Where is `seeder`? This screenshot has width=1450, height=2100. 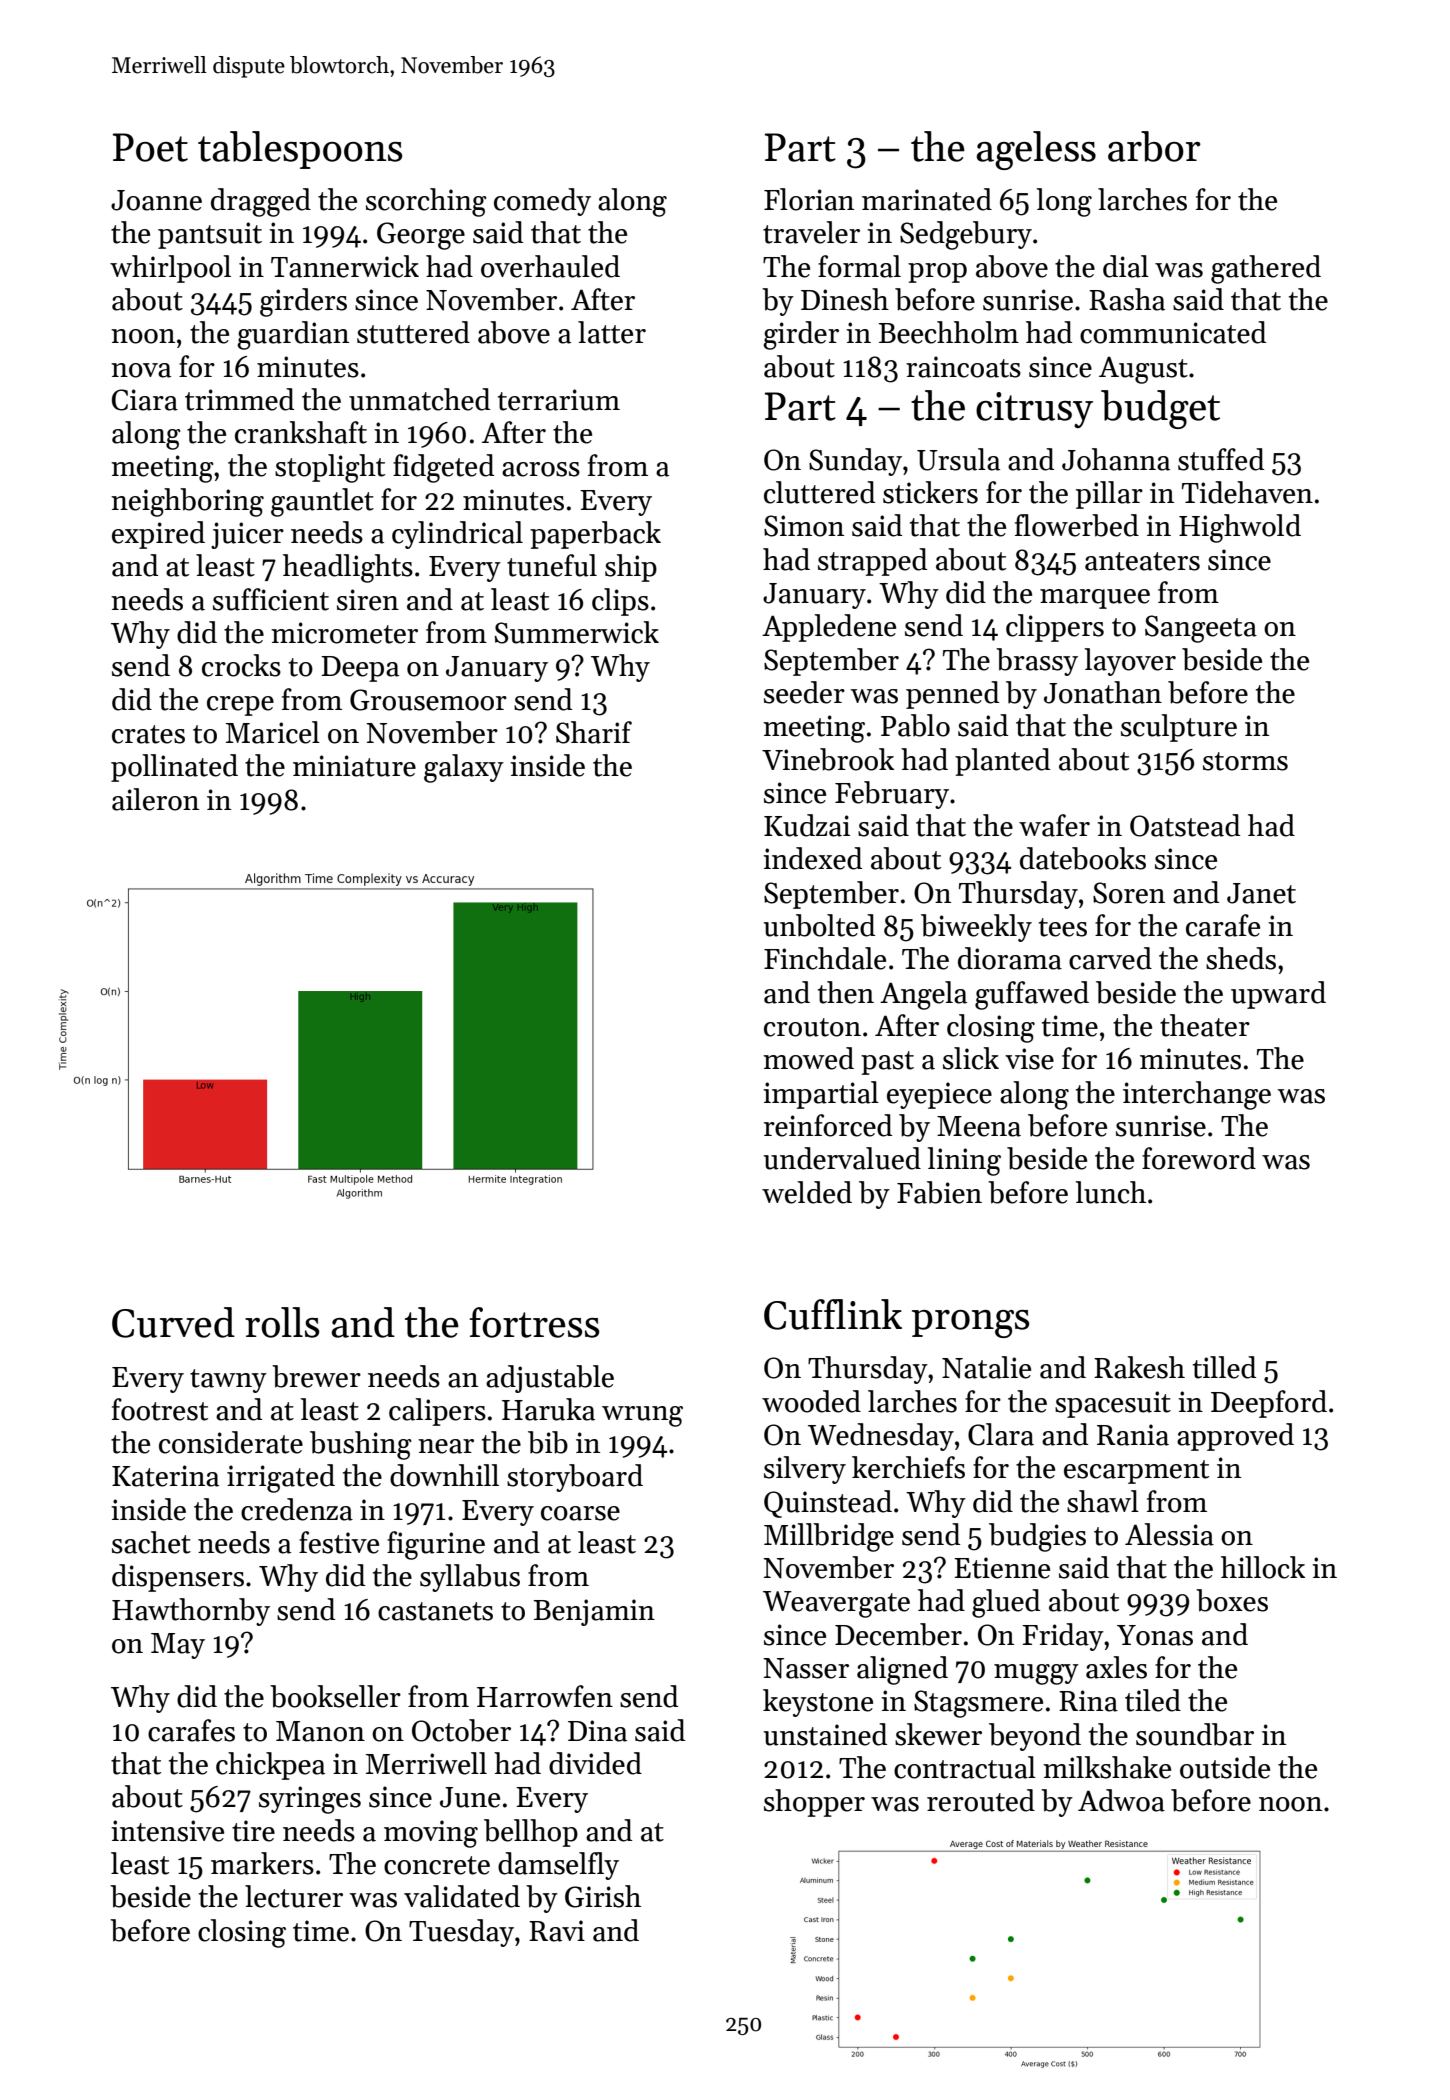 seeder is located at coordinates (804, 692).
